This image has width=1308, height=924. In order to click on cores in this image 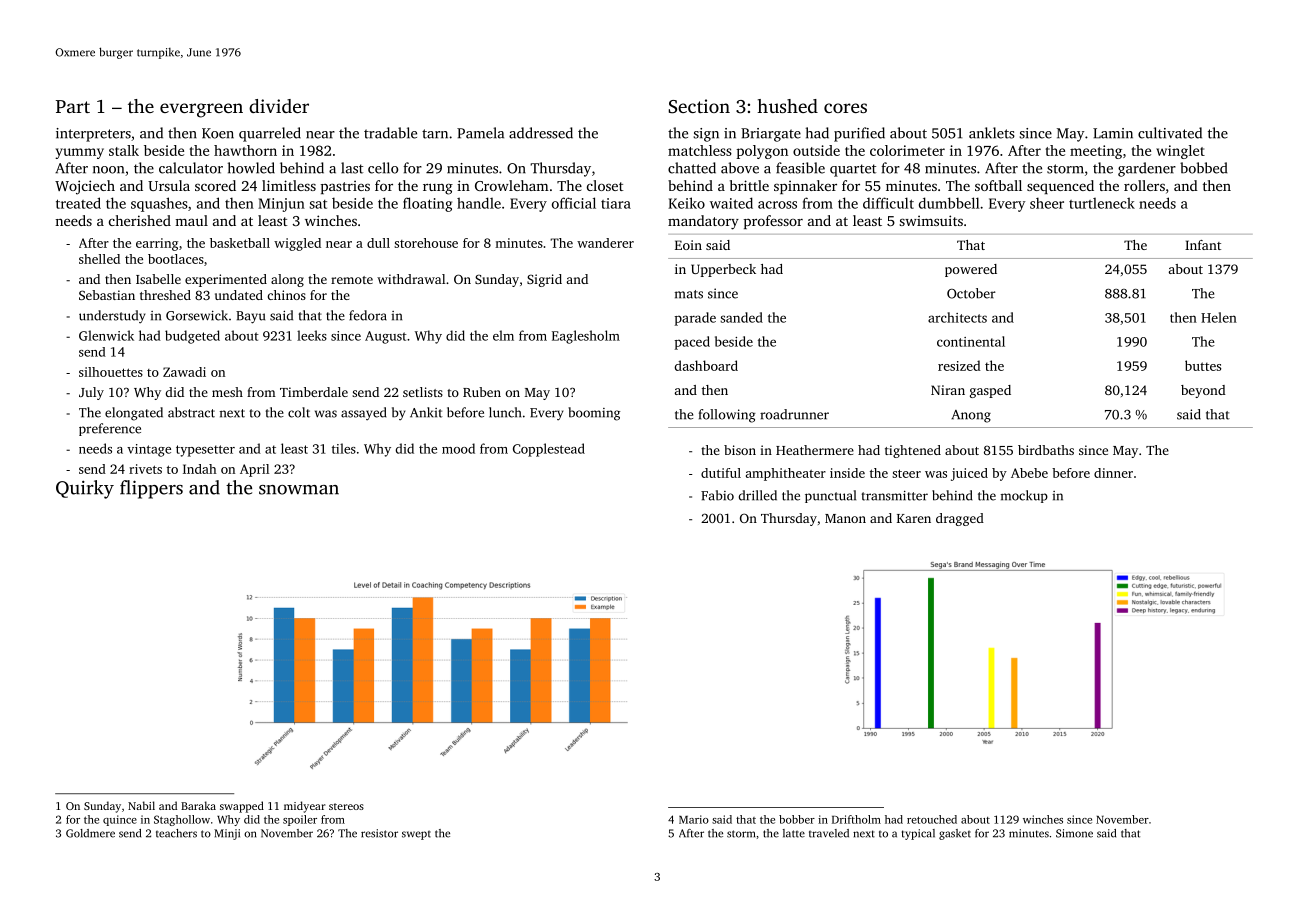, I will do `click(845, 108)`.
